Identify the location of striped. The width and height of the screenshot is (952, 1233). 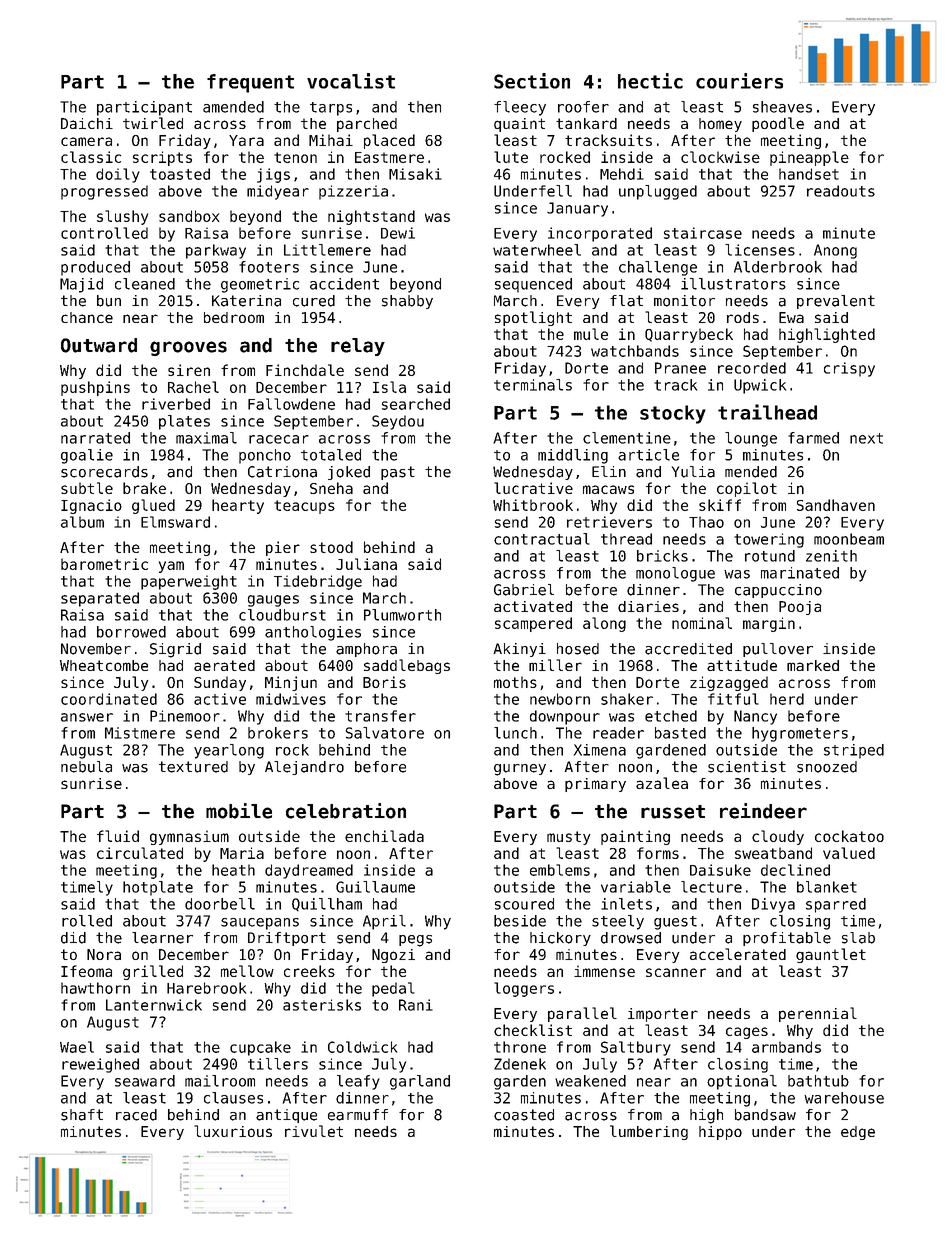
(854, 751).
